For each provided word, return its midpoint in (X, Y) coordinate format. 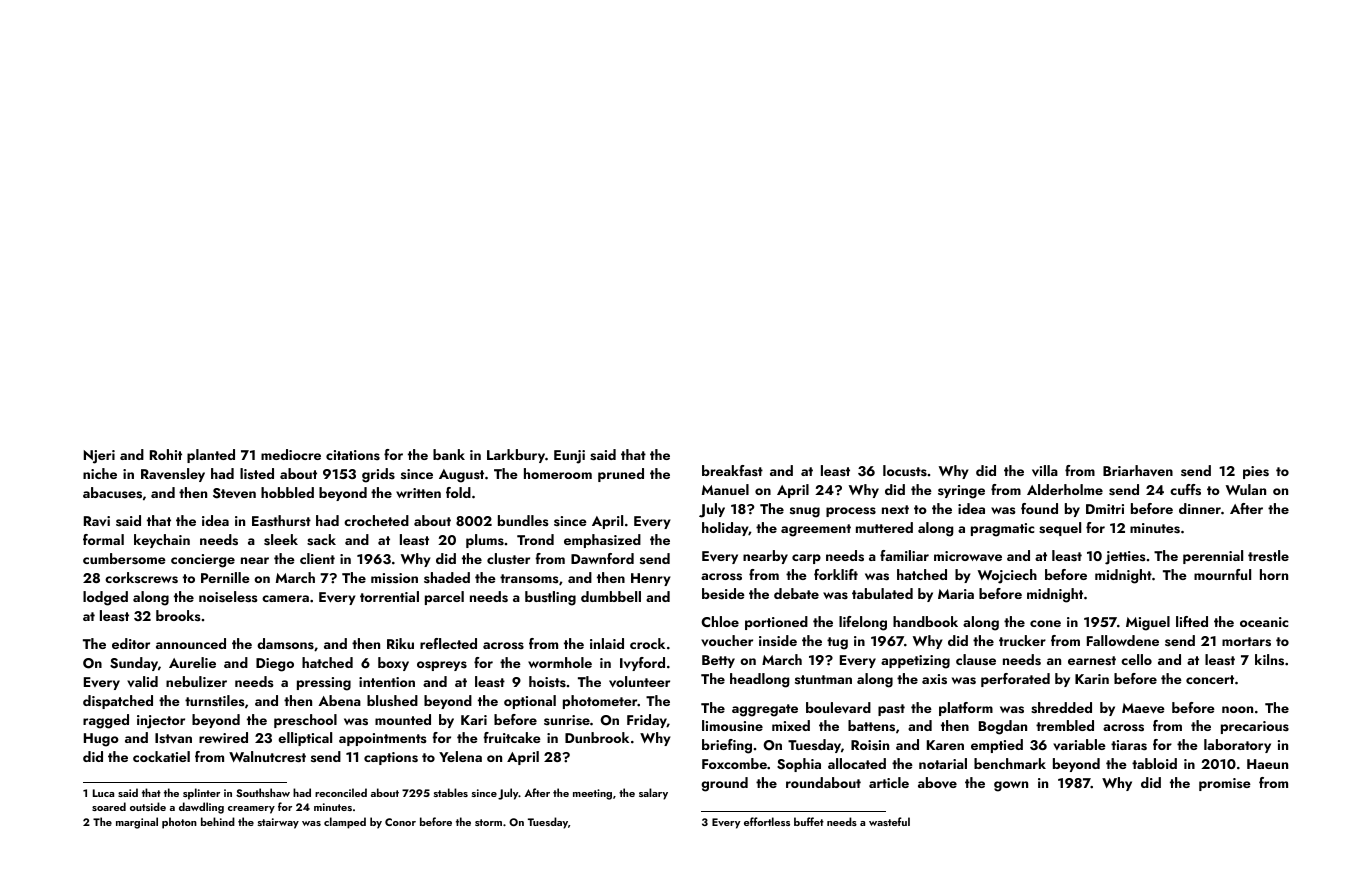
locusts (905, 470)
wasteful (889, 821)
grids (378, 475)
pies (1256, 472)
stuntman (823, 679)
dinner (1200, 508)
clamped (345, 823)
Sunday (134, 664)
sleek (281, 540)
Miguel (1148, 623)
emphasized (602, 541)
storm (488, 822)
